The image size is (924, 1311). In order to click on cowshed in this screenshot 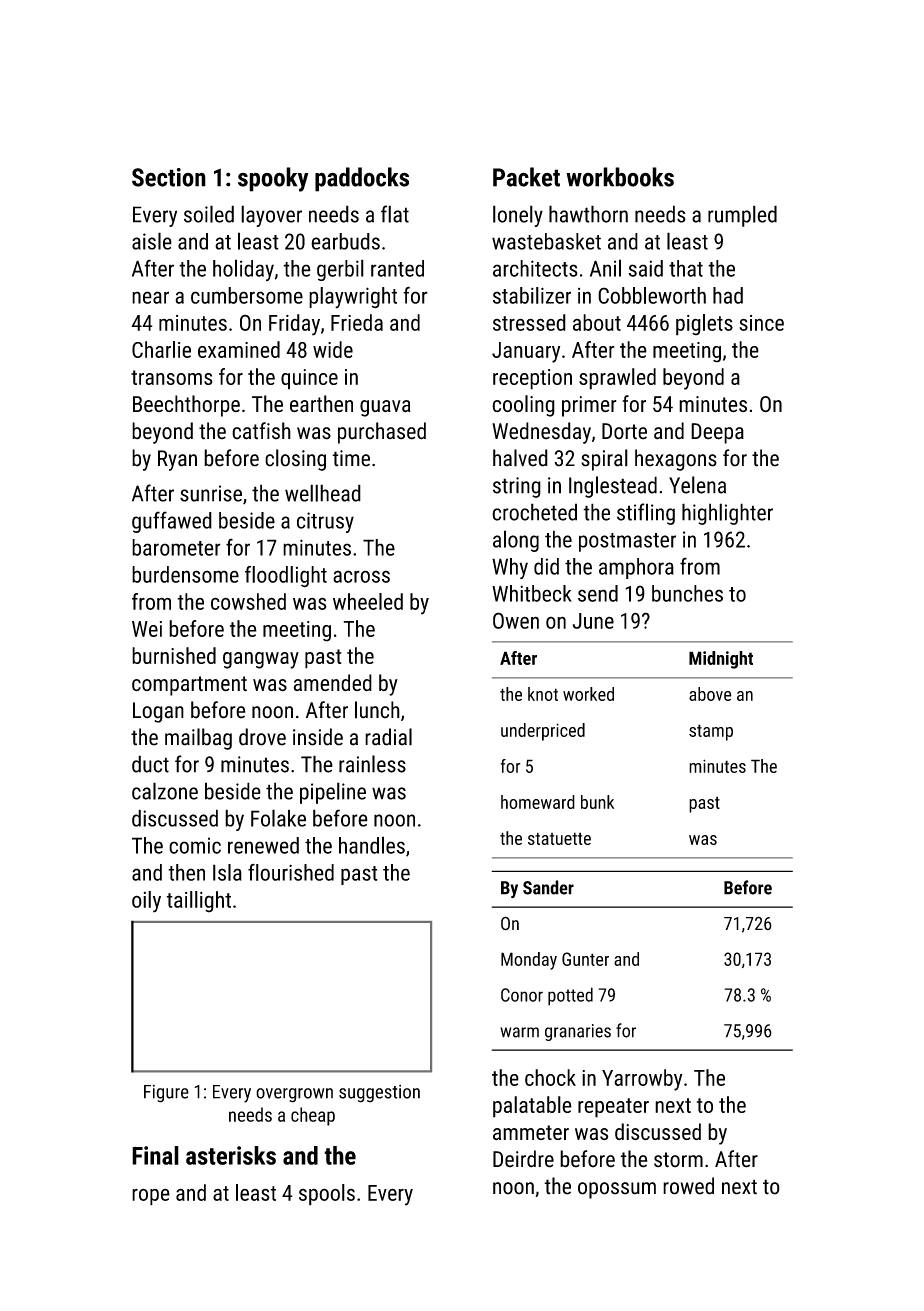, I will do `click(248, 601)`.
